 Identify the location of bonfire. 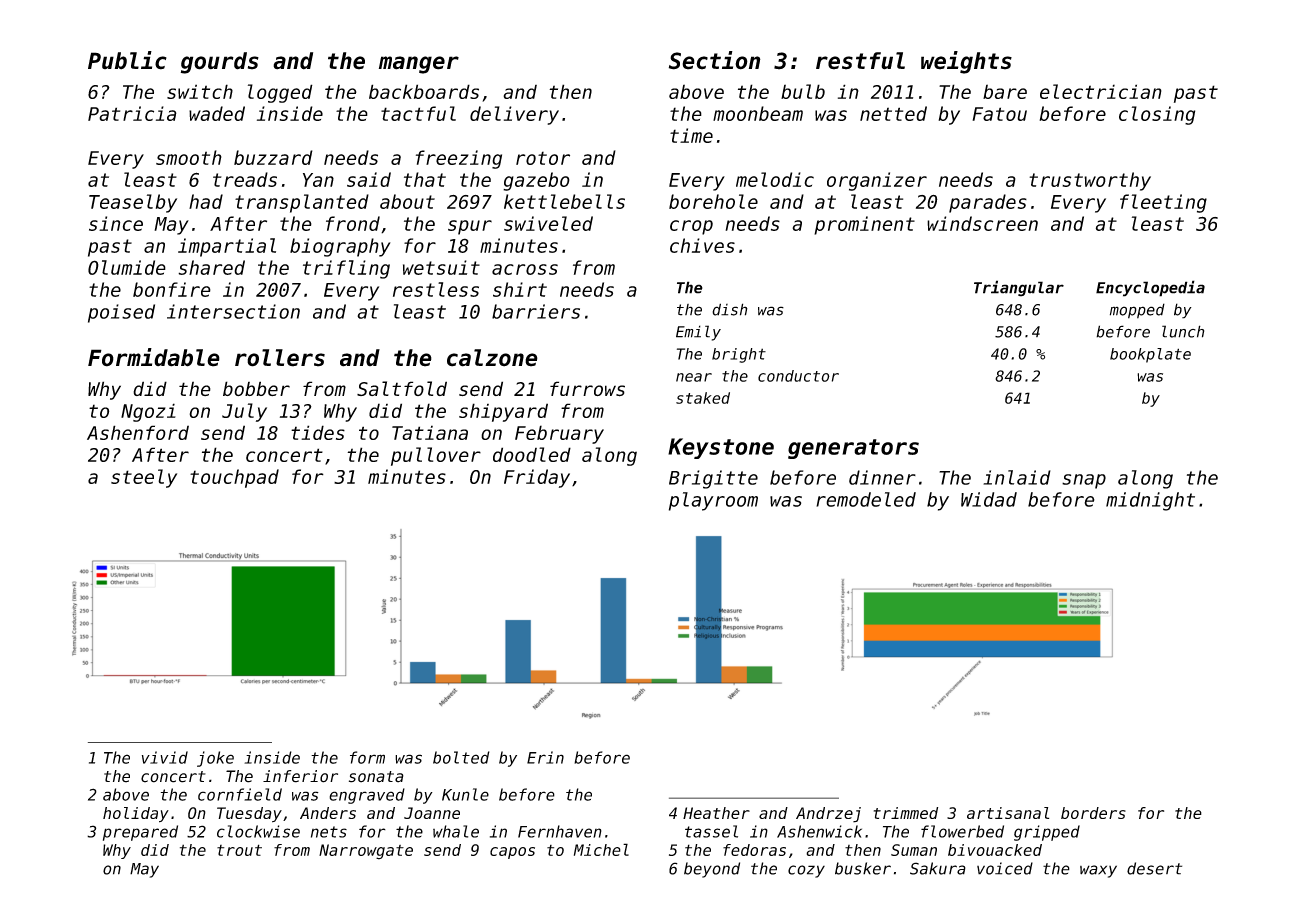
(172, 289).
